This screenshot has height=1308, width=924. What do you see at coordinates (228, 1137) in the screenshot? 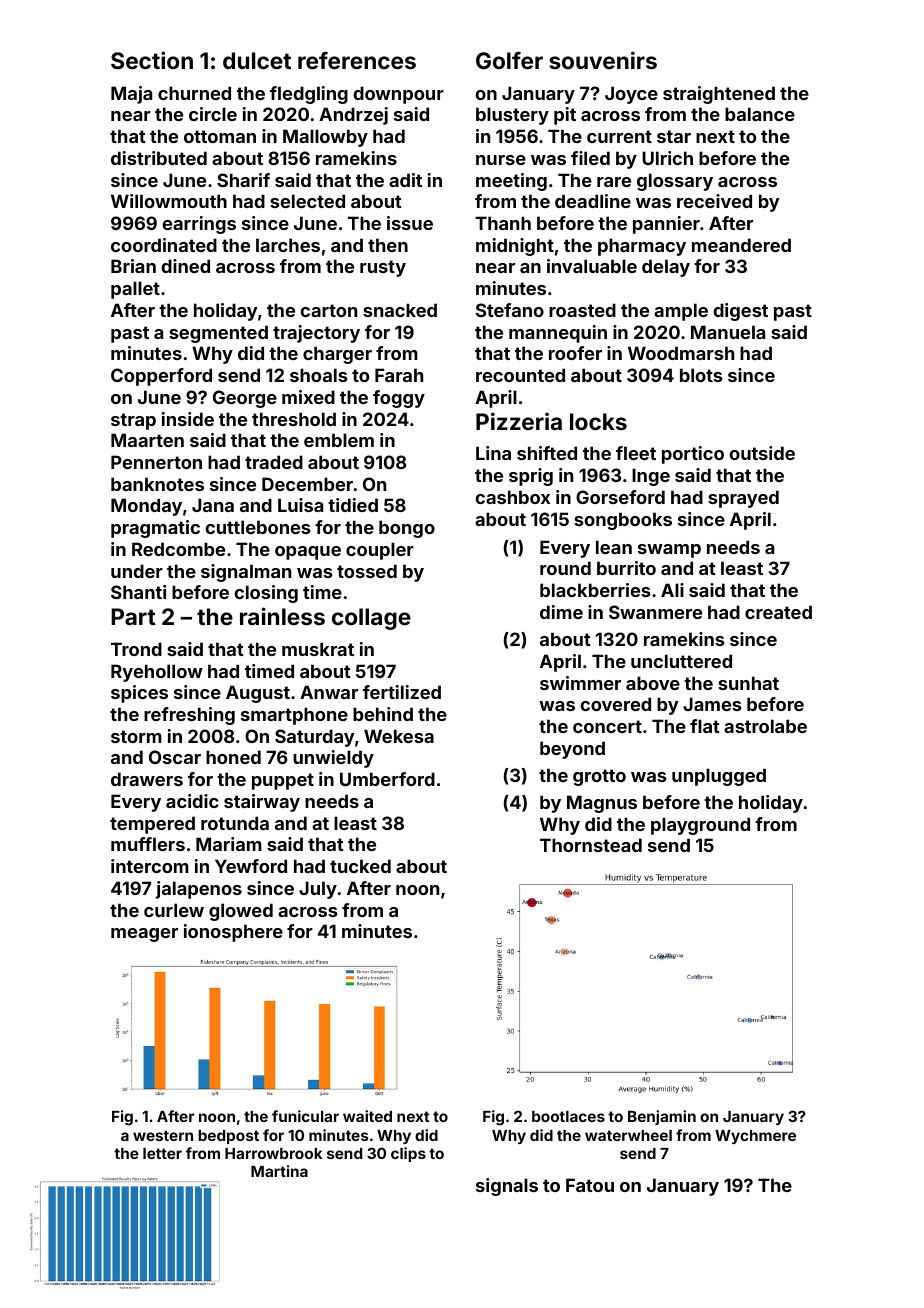
I see `bedpost` at bounding box center [228, 1137].
